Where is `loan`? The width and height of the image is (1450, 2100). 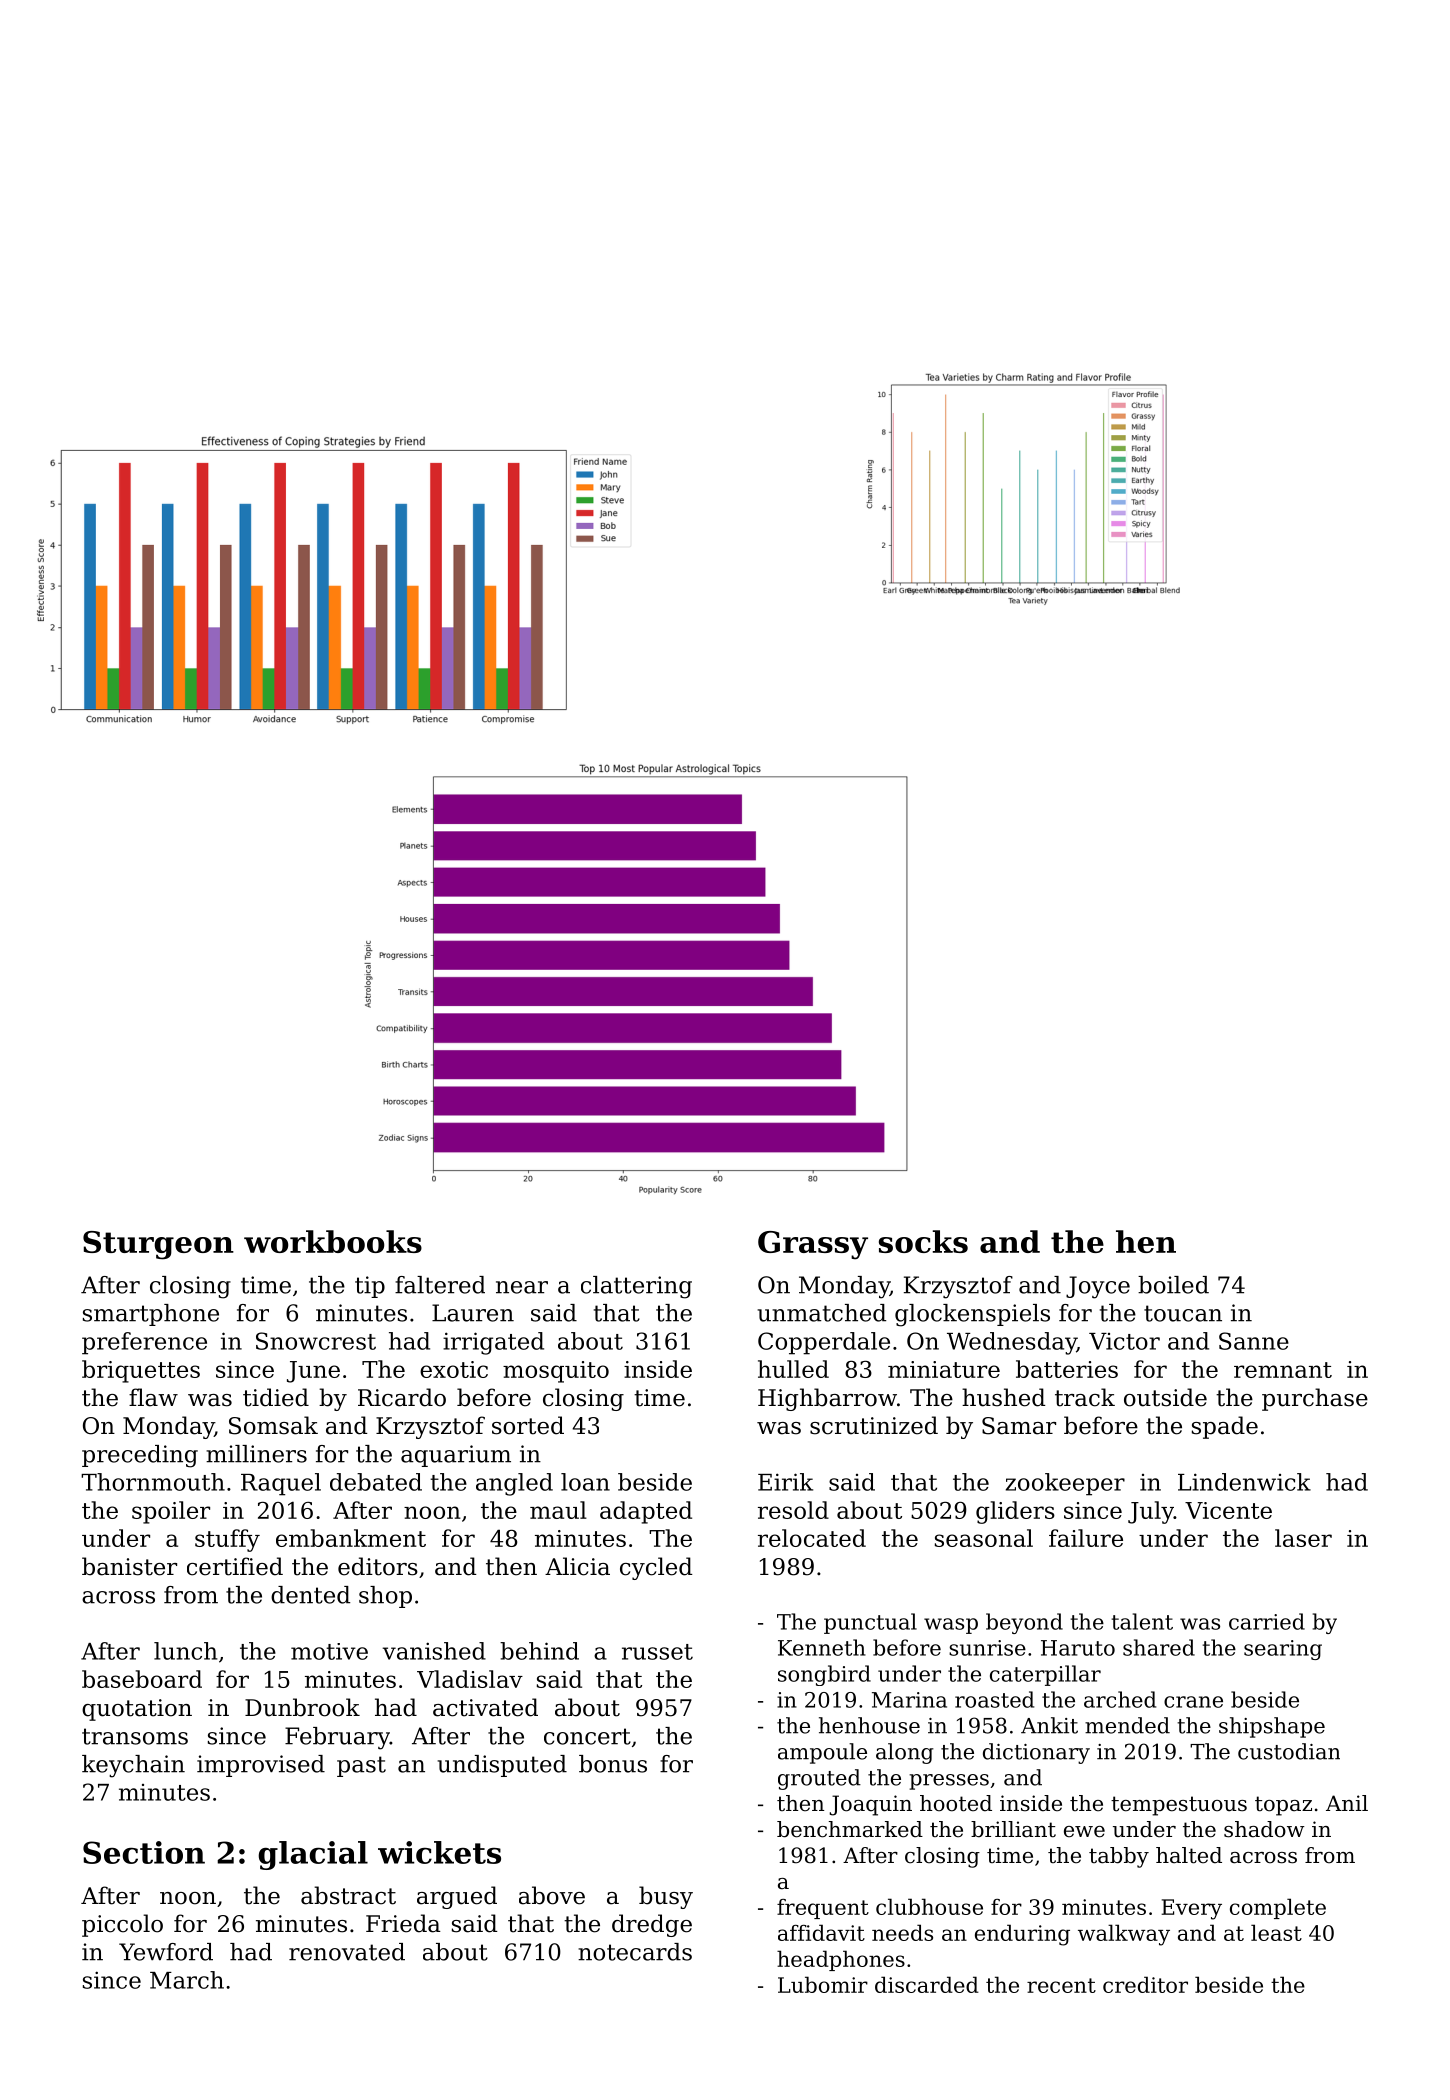
loan is located at coordinates (585, 1482).
